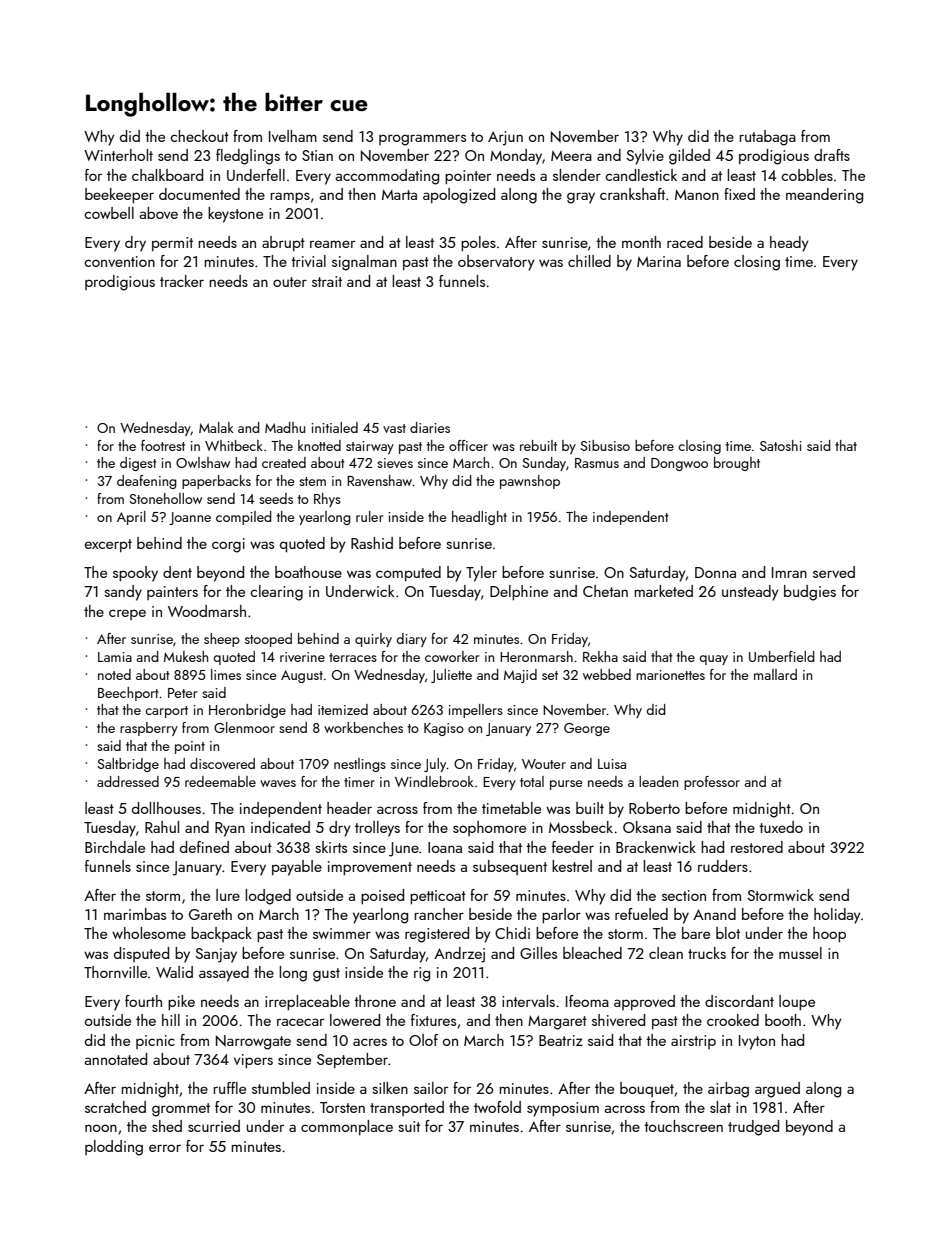  What do you see at coordinates (767, 138) in the document?
I see `rutabaga` at bounding box center [767, 138].
